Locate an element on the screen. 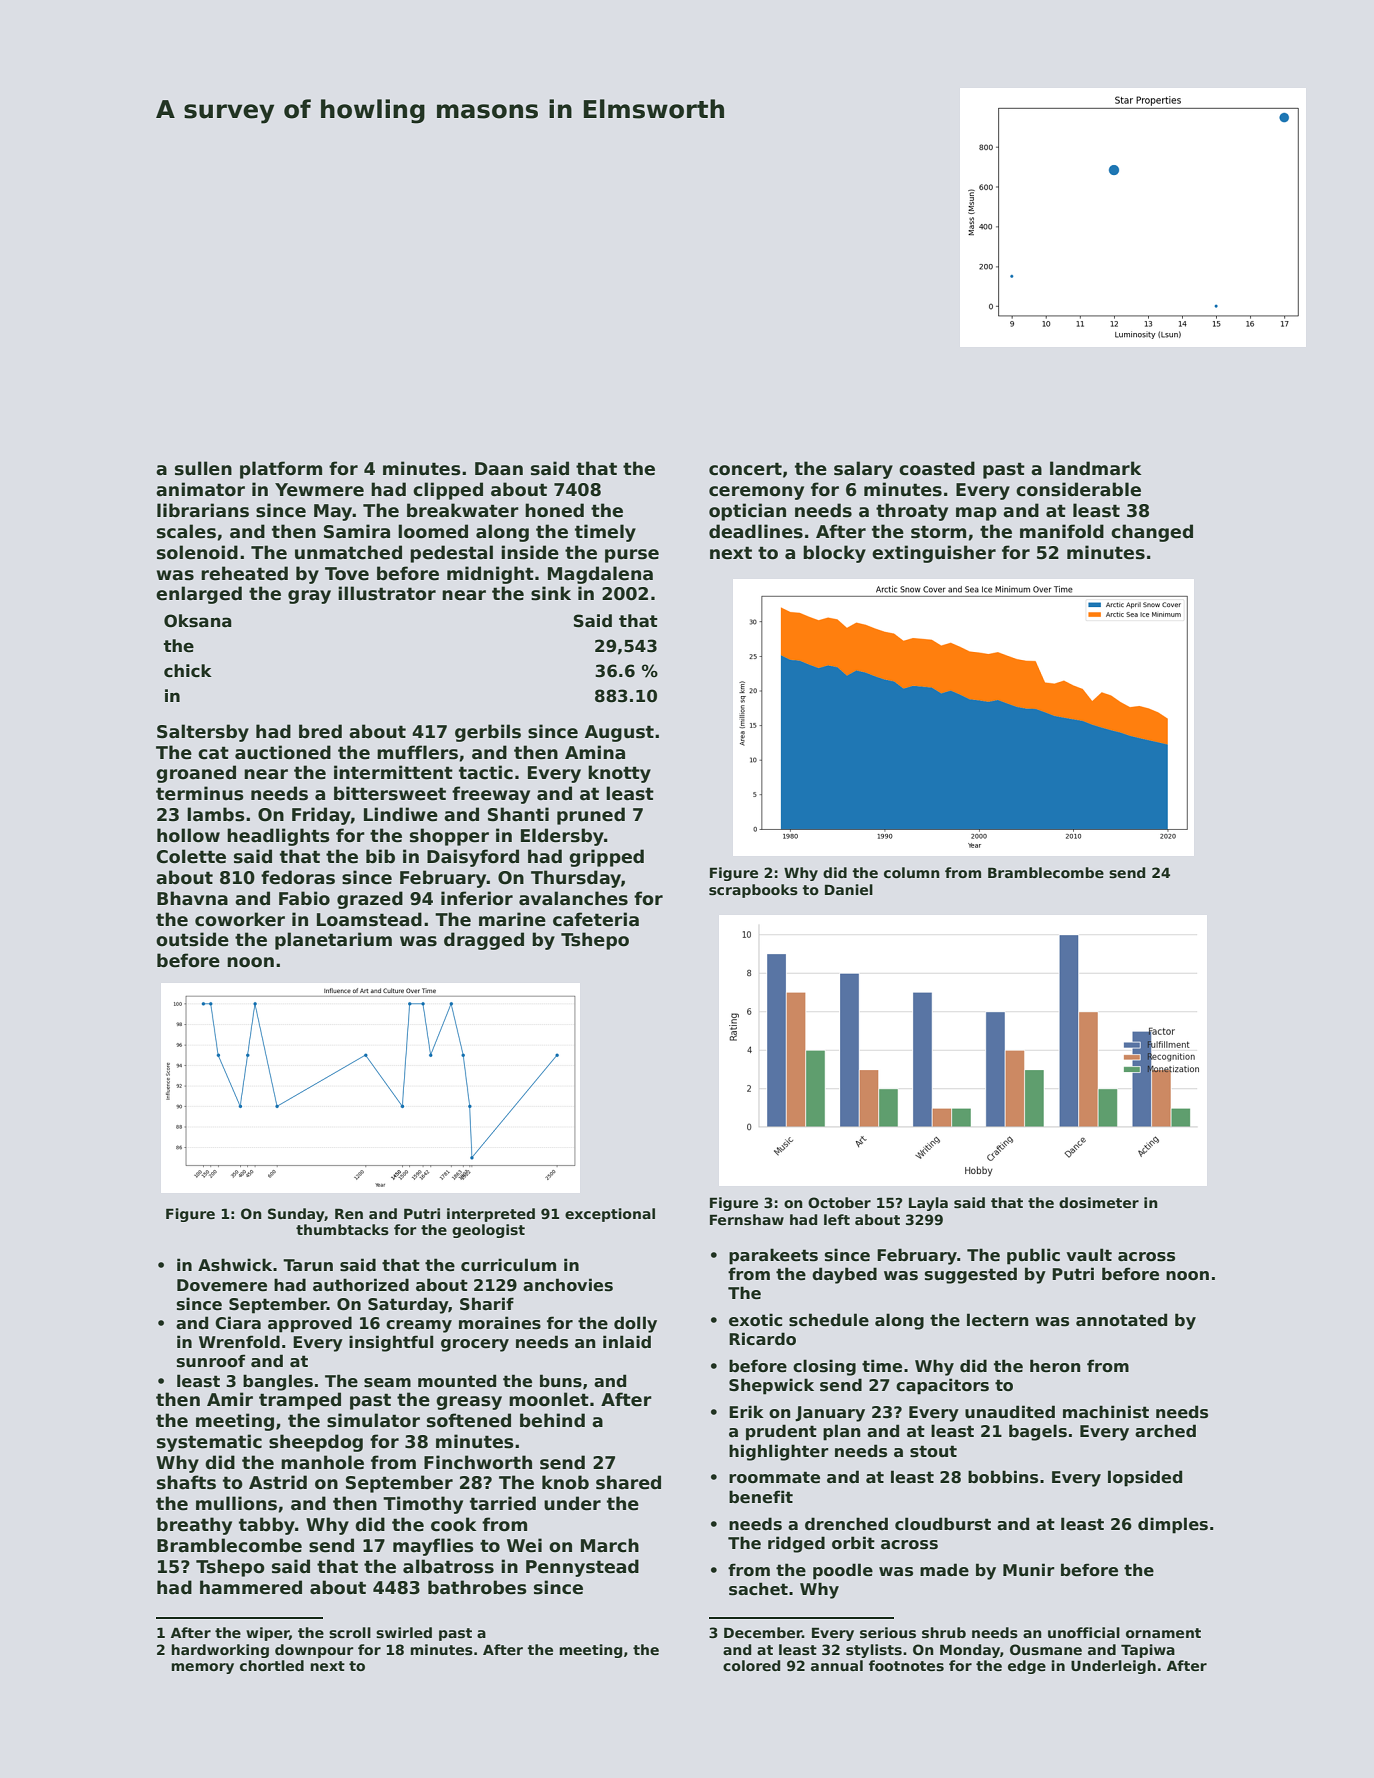 This screenshot has height=1778, width=1374. serious is located at coordinates (888, 1632).
